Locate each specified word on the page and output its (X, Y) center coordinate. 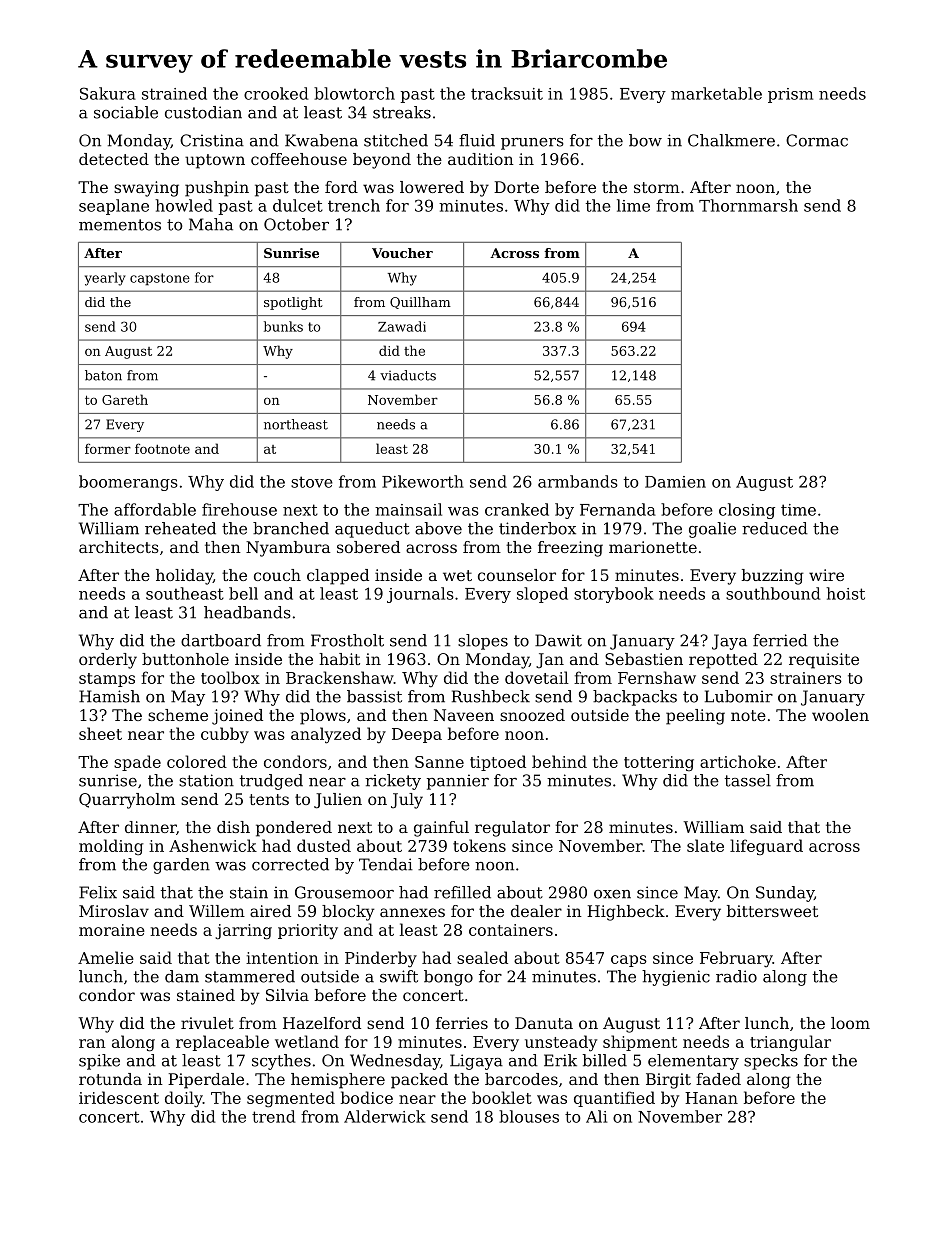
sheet (100, 733)
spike (99, 1062)
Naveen (464, 715)
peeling (695, 717)
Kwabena (321, 140)
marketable (716, 93)
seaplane (114, 207)
